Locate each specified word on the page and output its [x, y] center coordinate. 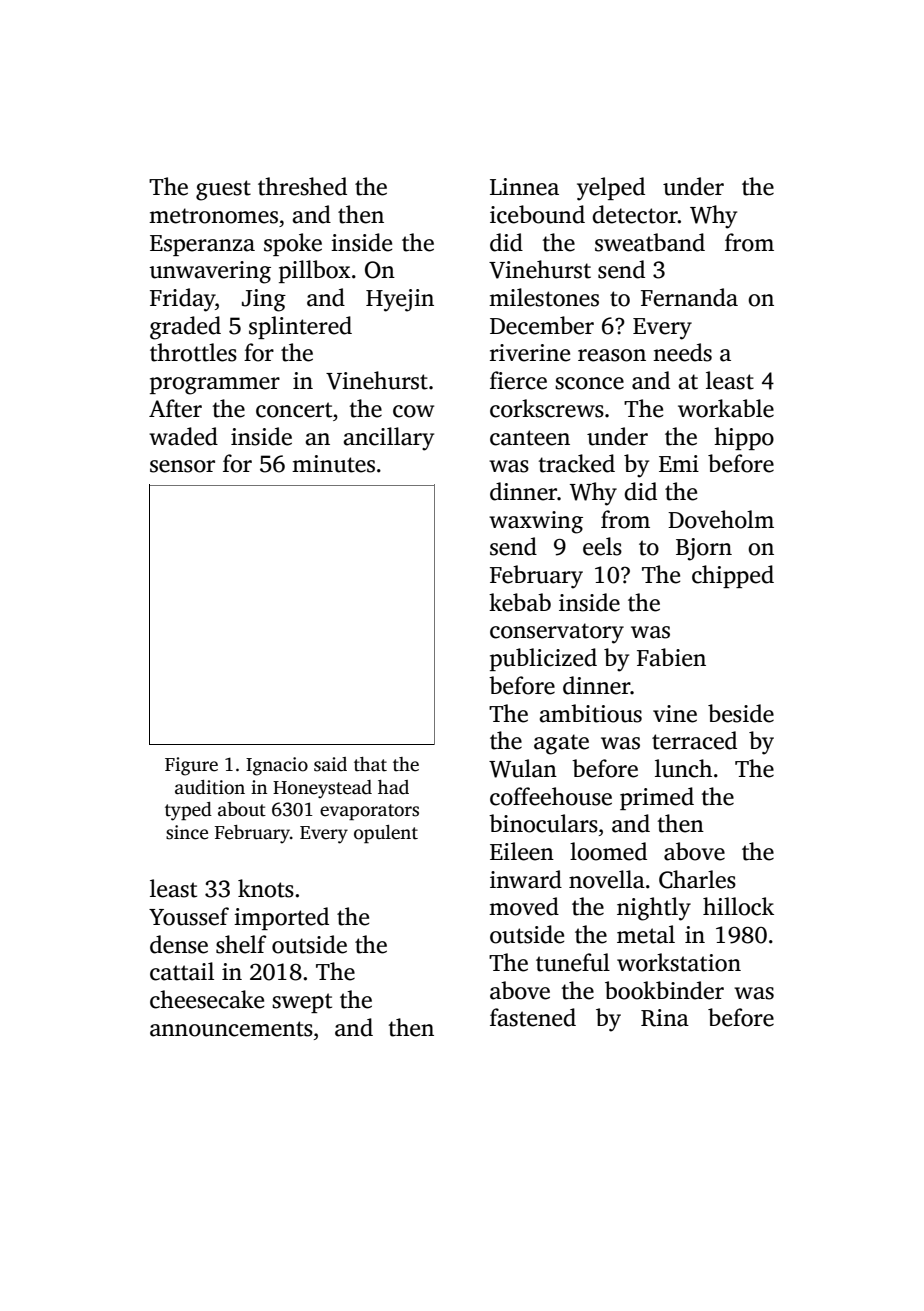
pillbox [315, 271]
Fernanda [689, 297]
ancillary [388, 439]
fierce [518, 380]
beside [741, 713]
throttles [193, 352]
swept [302, 1003]
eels [602, 546]
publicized [543, 659]
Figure [191, 766]
